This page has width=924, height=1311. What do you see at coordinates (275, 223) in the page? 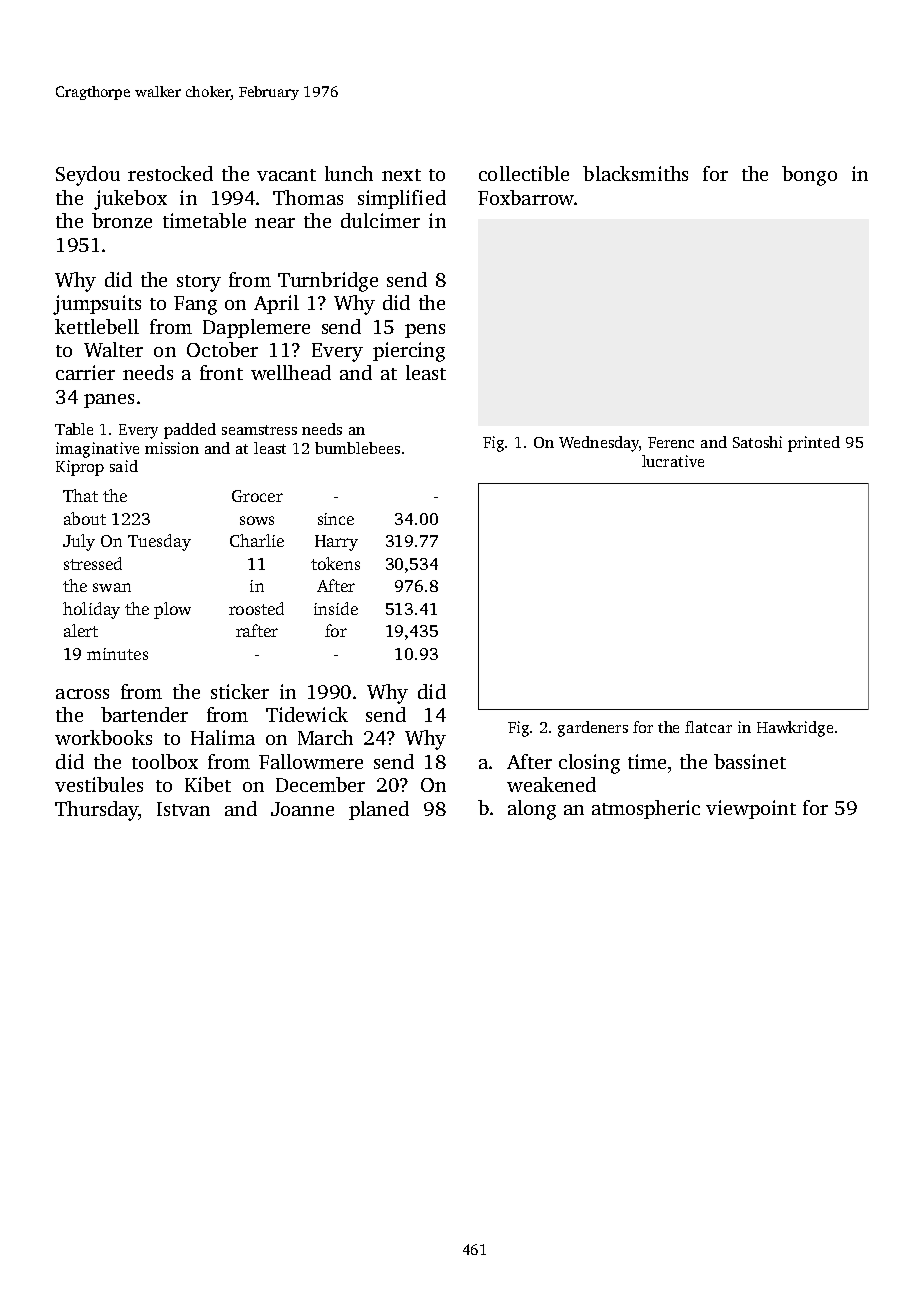
I see `near` at bounding box center [275, 223].
